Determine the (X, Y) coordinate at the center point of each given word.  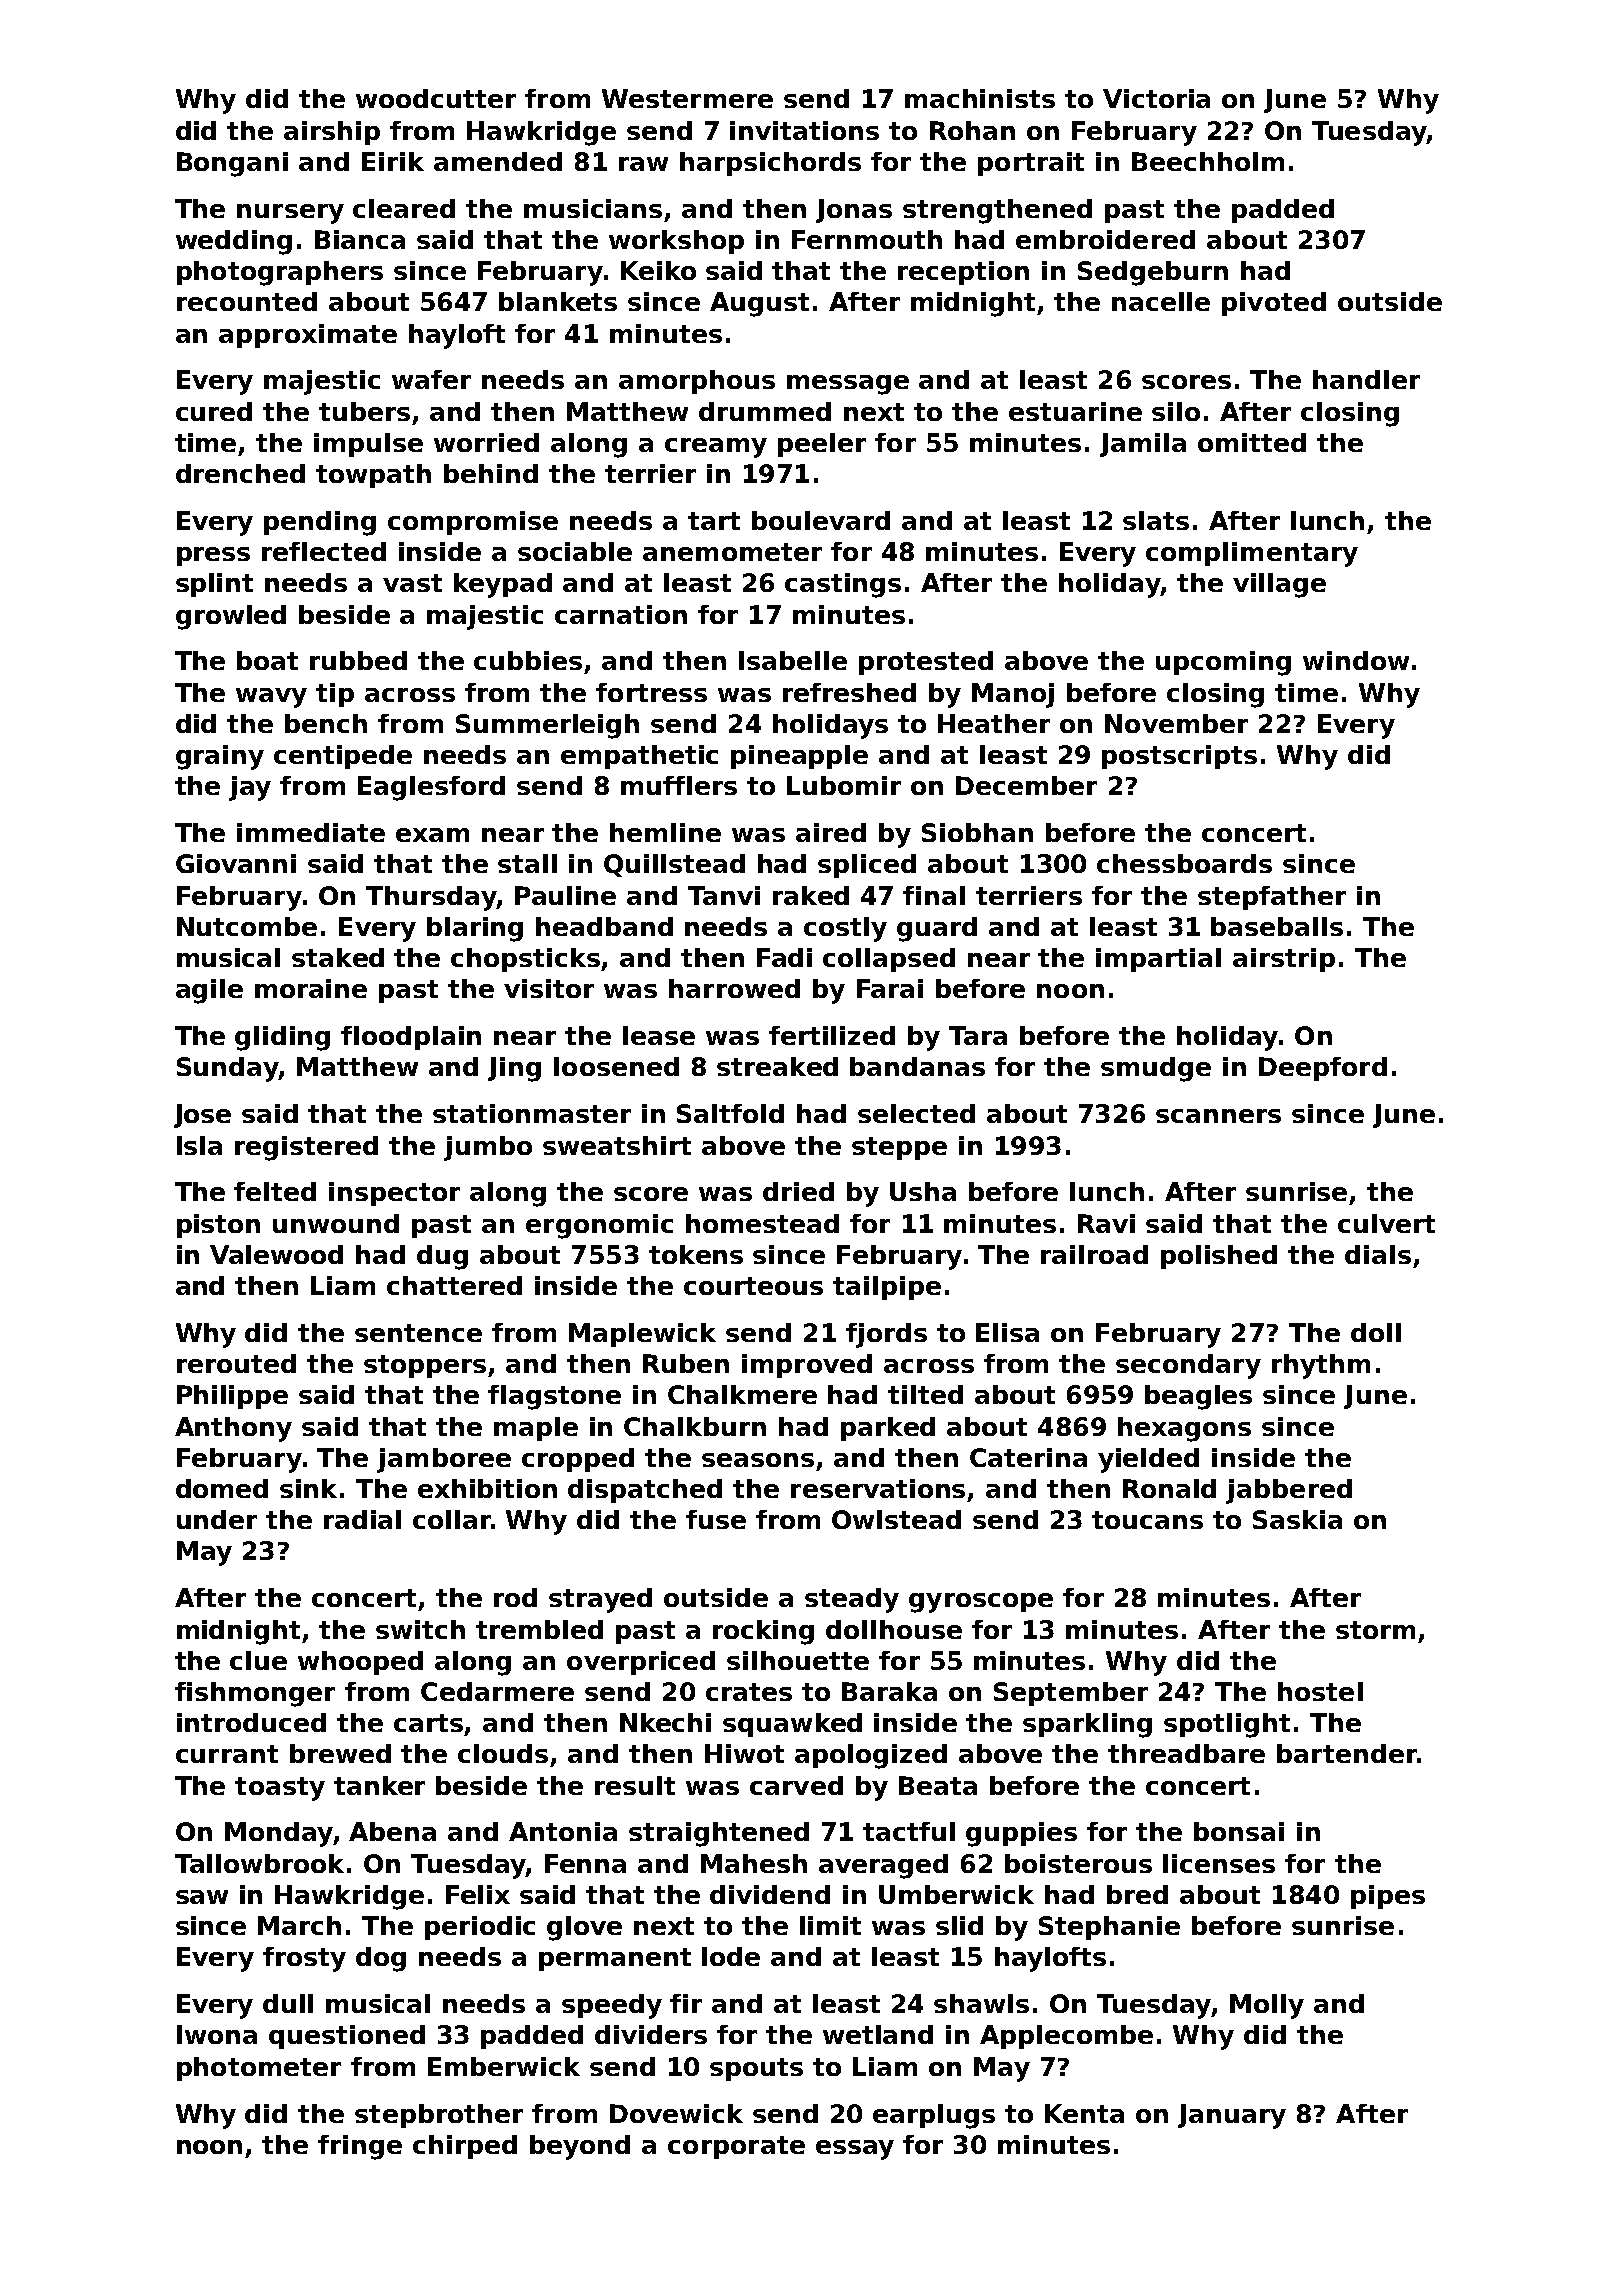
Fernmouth (867, 239)
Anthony (233, 1429)
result (635, 1785)
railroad (1094, 1254)
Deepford (1323, 1069)
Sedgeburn (1153, 273)
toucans (1147, 1520)
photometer (259, 2069)
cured (214, 411)
